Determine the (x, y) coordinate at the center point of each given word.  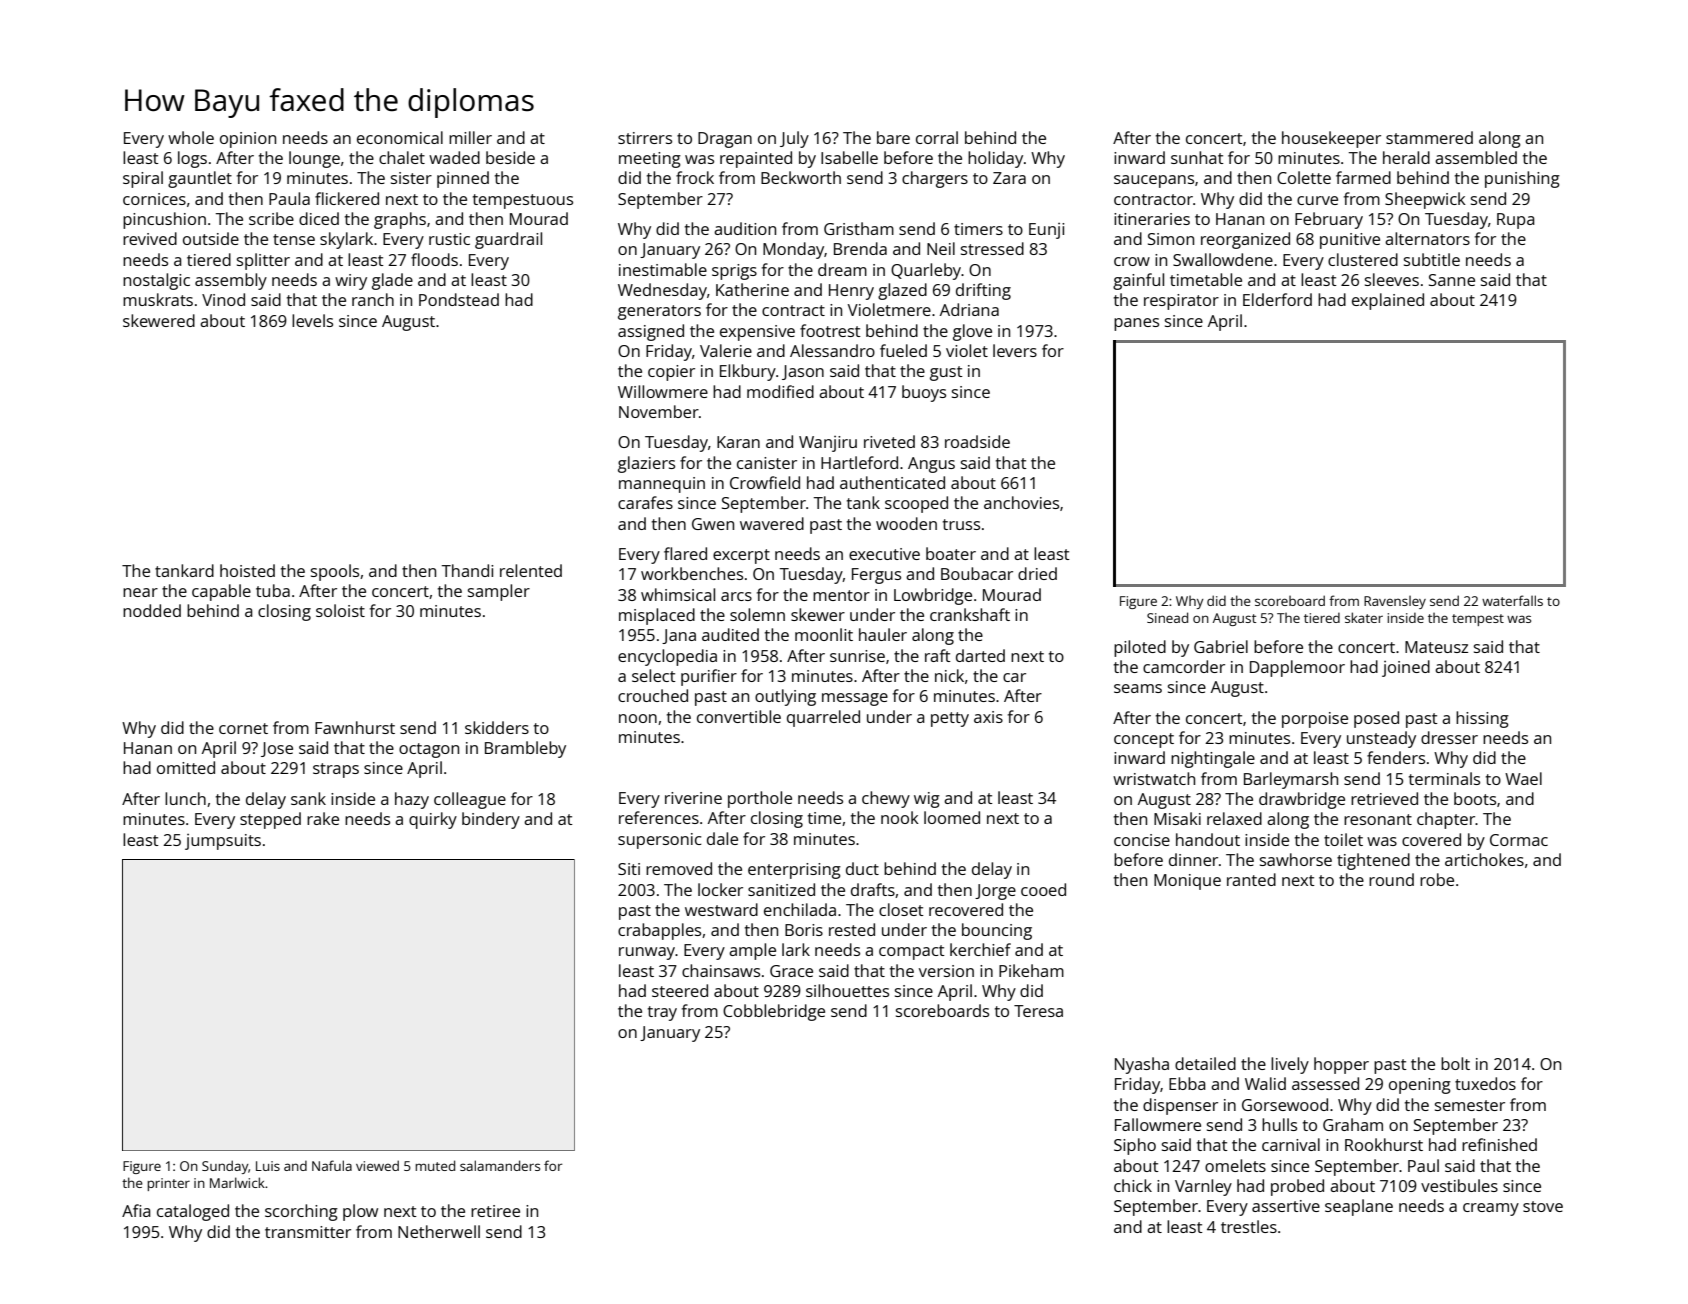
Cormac (1519, 840)
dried (1037, 573)
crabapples (659, 931)
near (140, 592)
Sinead (1167, 617)
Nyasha (1142, 1065)
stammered (1429, 137)
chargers (935, 179)
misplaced (657, 616)
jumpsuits (223, 842)
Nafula (332, 1165)
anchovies (1021, 502)
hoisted (247, 570)
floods (434, 259)
